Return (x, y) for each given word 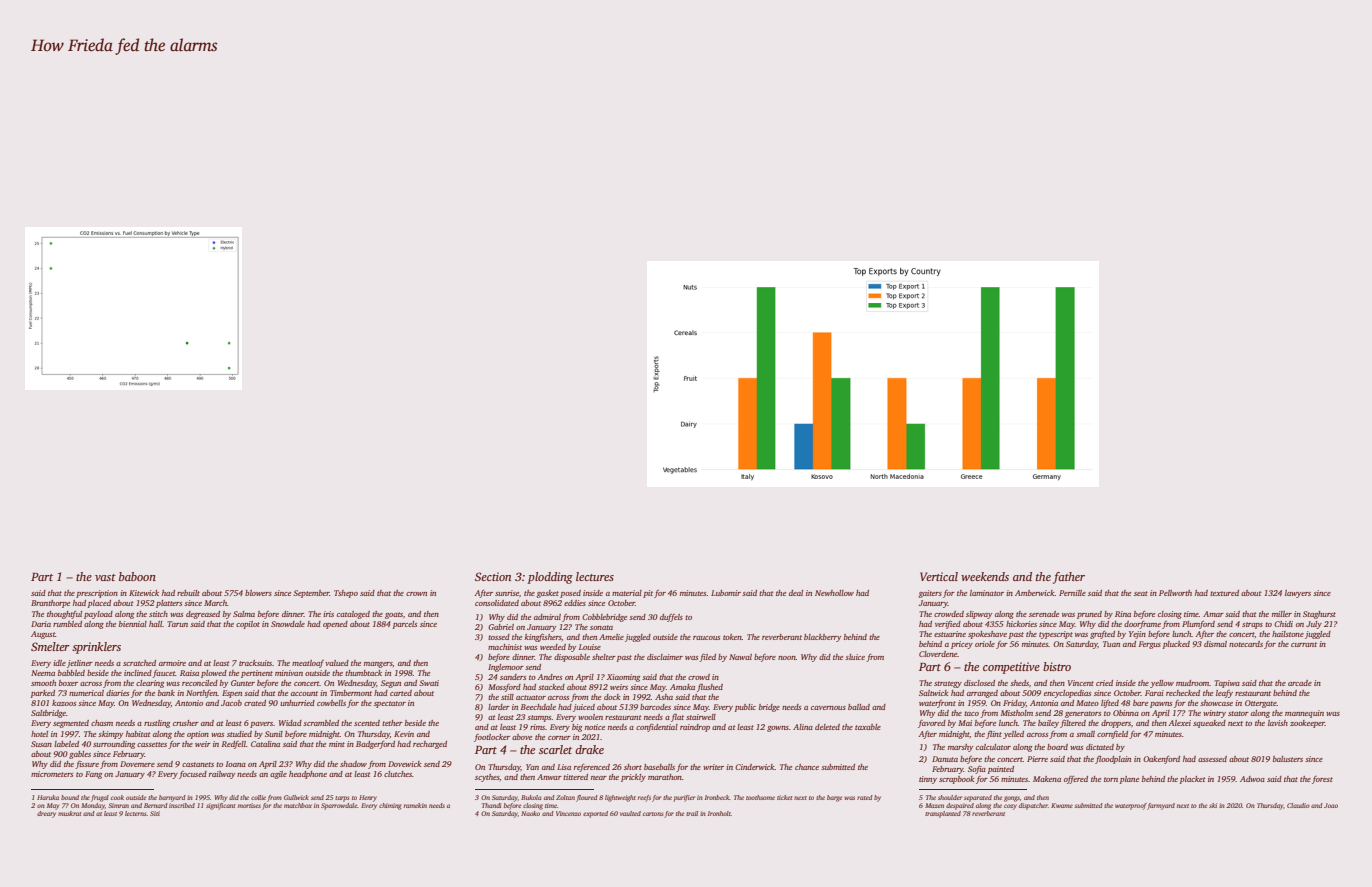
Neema (43, 673)
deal (796, 593)
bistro (1057, 666)
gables (80, 755)
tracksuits (255, 663)
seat (1141, 593)
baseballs (659, 767)
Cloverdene (938, 654)
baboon (137, 576)
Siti (155, 813)
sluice (855, 657)
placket (1193, 780)
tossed (499, 637)
